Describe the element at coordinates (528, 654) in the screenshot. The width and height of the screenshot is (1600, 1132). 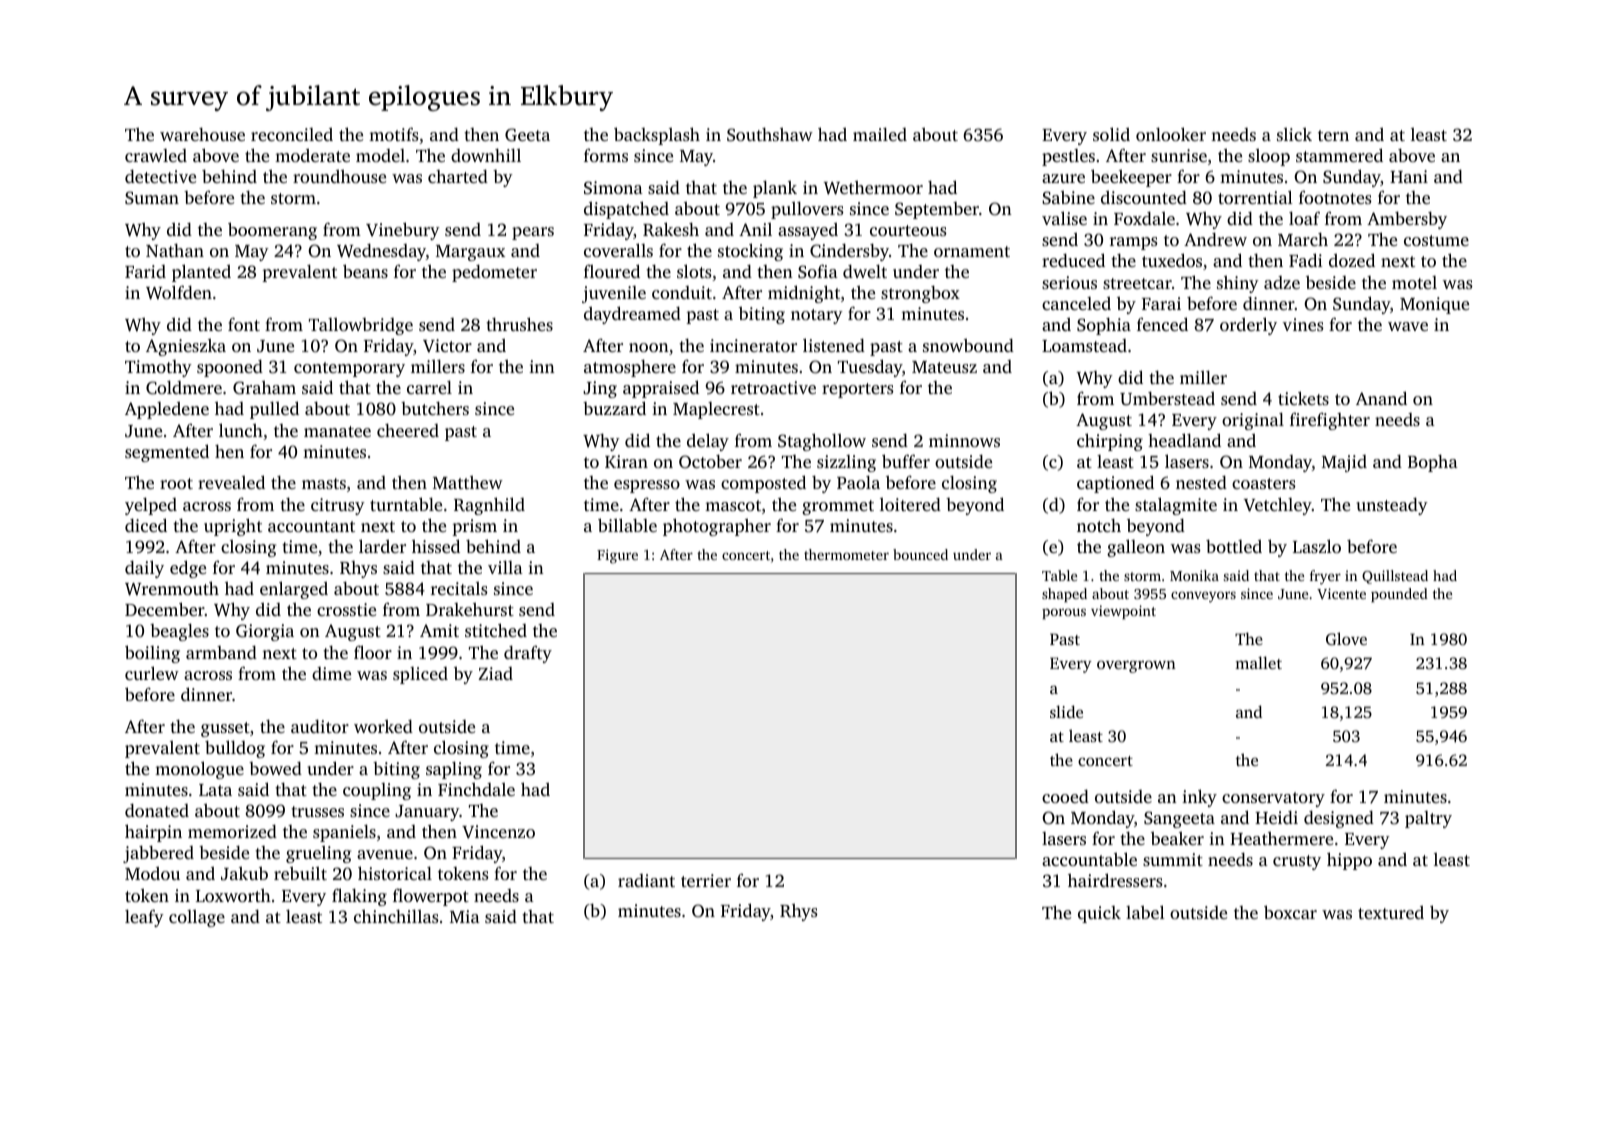
I see `drafty` at that location.
